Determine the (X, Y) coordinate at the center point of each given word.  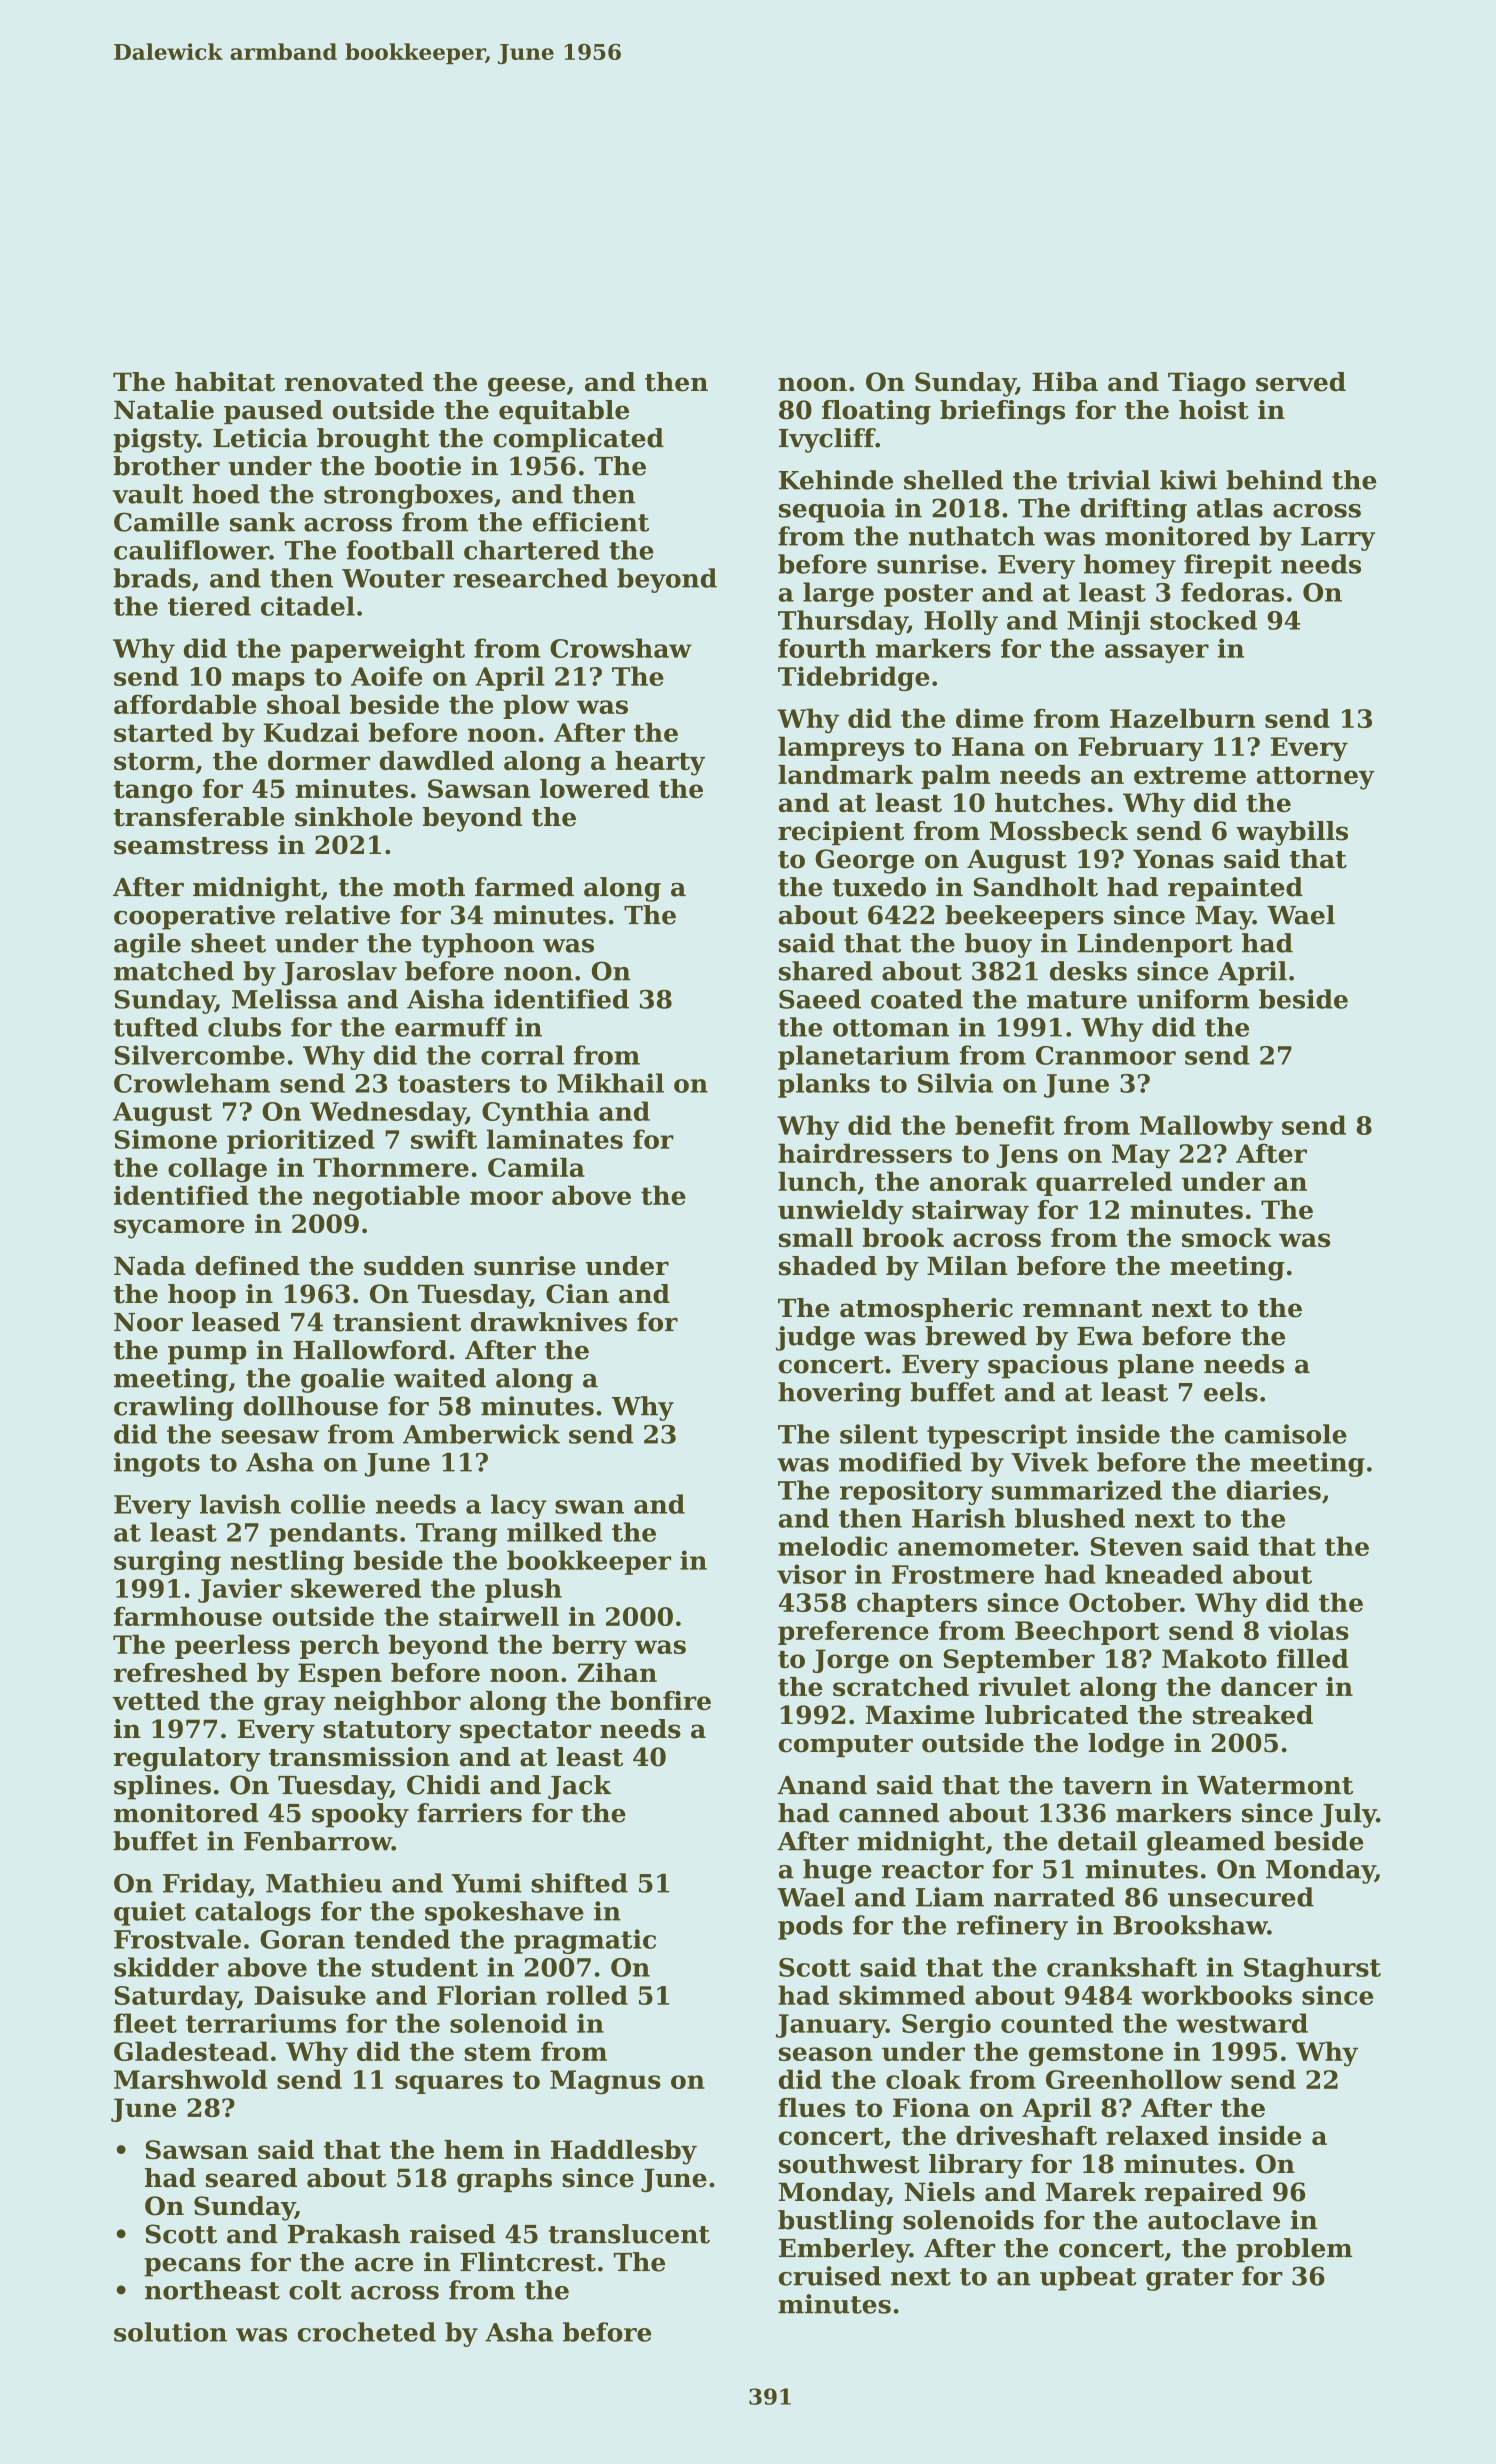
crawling (174, 1408)
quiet (150, 1913)
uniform (1193, 999)
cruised (830, 2276)
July (1348, 1815)
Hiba (1065, 382)
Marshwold (190, 2079)
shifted (579, 1883)
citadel (308, 606)
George (864, 861)
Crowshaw (621, 648)
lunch (817, 1181)
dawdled (437, 760)
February (1141, 749)
